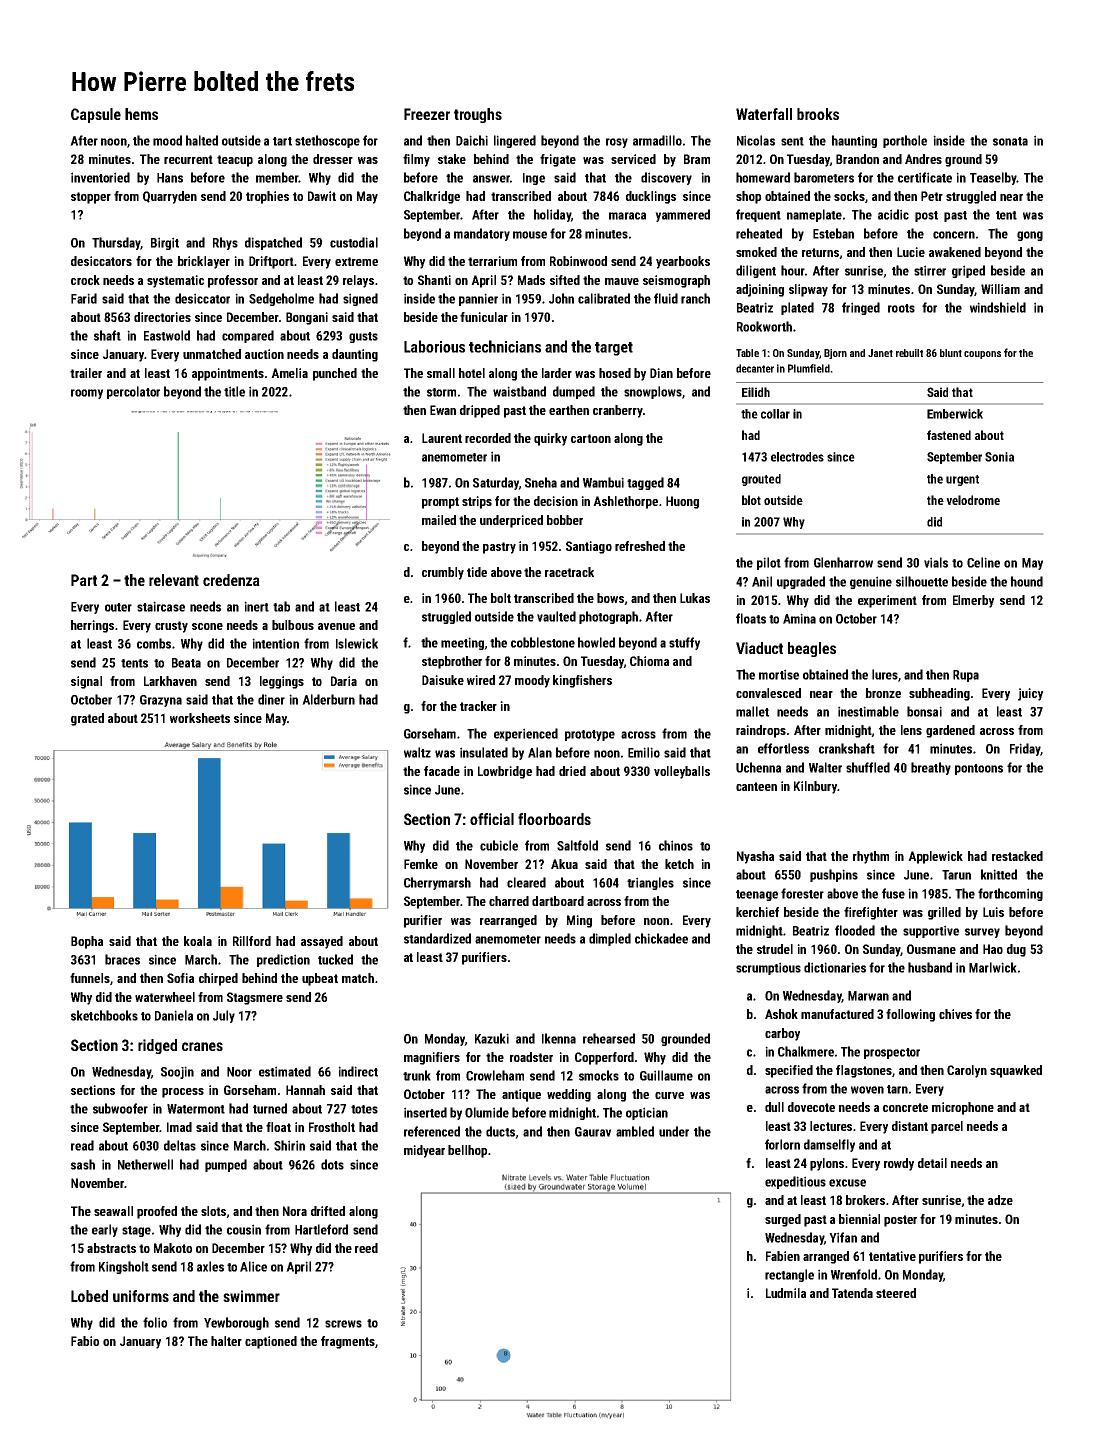 The height and width of the screenshot is (1441, 1114). Describe the element at coordinates (427, 114) in the screenshot. I see `Freezer` at that location.
